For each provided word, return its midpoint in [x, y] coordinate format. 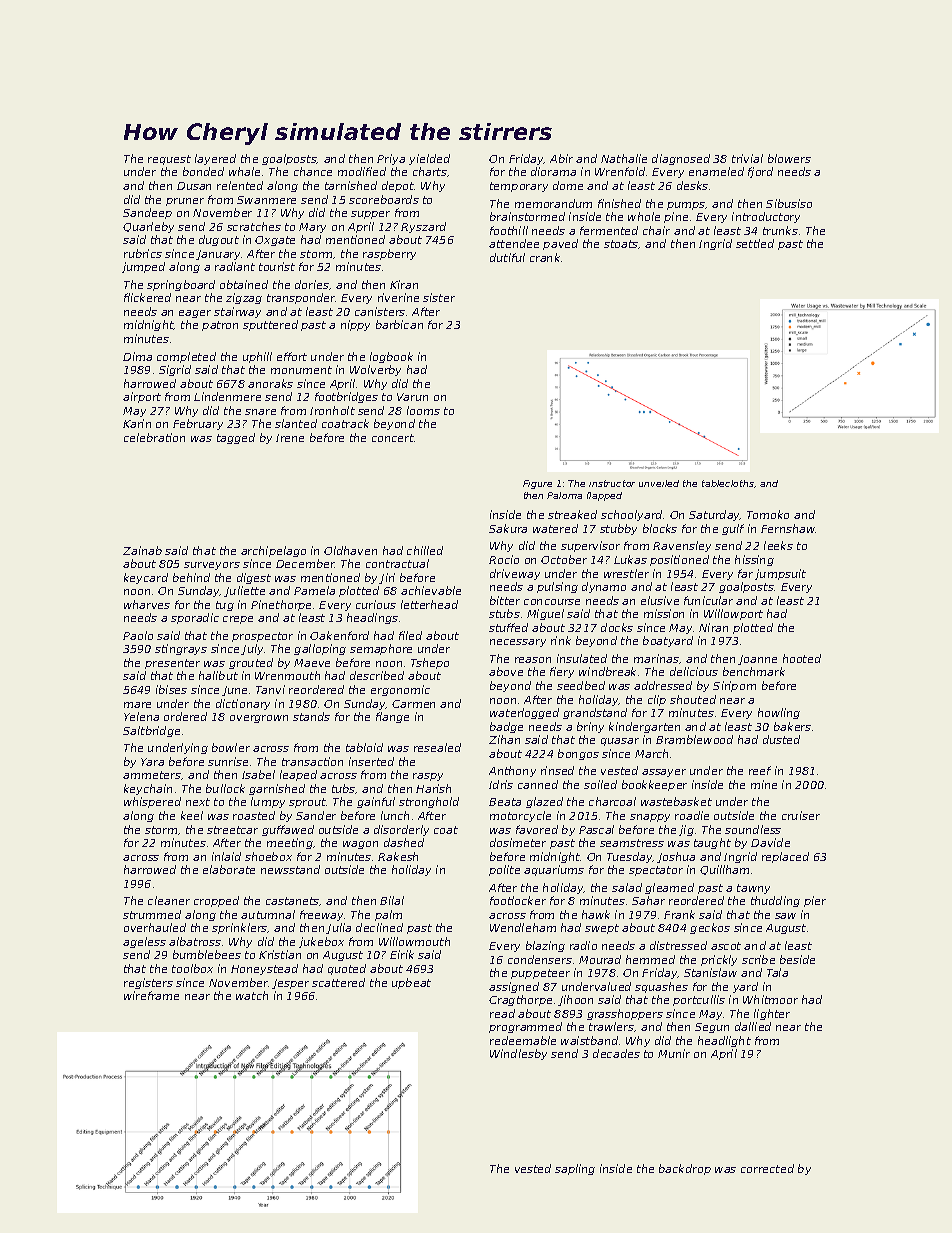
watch [252, 995]
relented [240, 185]
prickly [719, 960]
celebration [154, 437]
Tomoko [768, 514]
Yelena [141, 716]
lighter [772, 1014]
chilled [425, 550]
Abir [561, 158]
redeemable [523, 1040]
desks [692, 185]
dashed [404, 842]
